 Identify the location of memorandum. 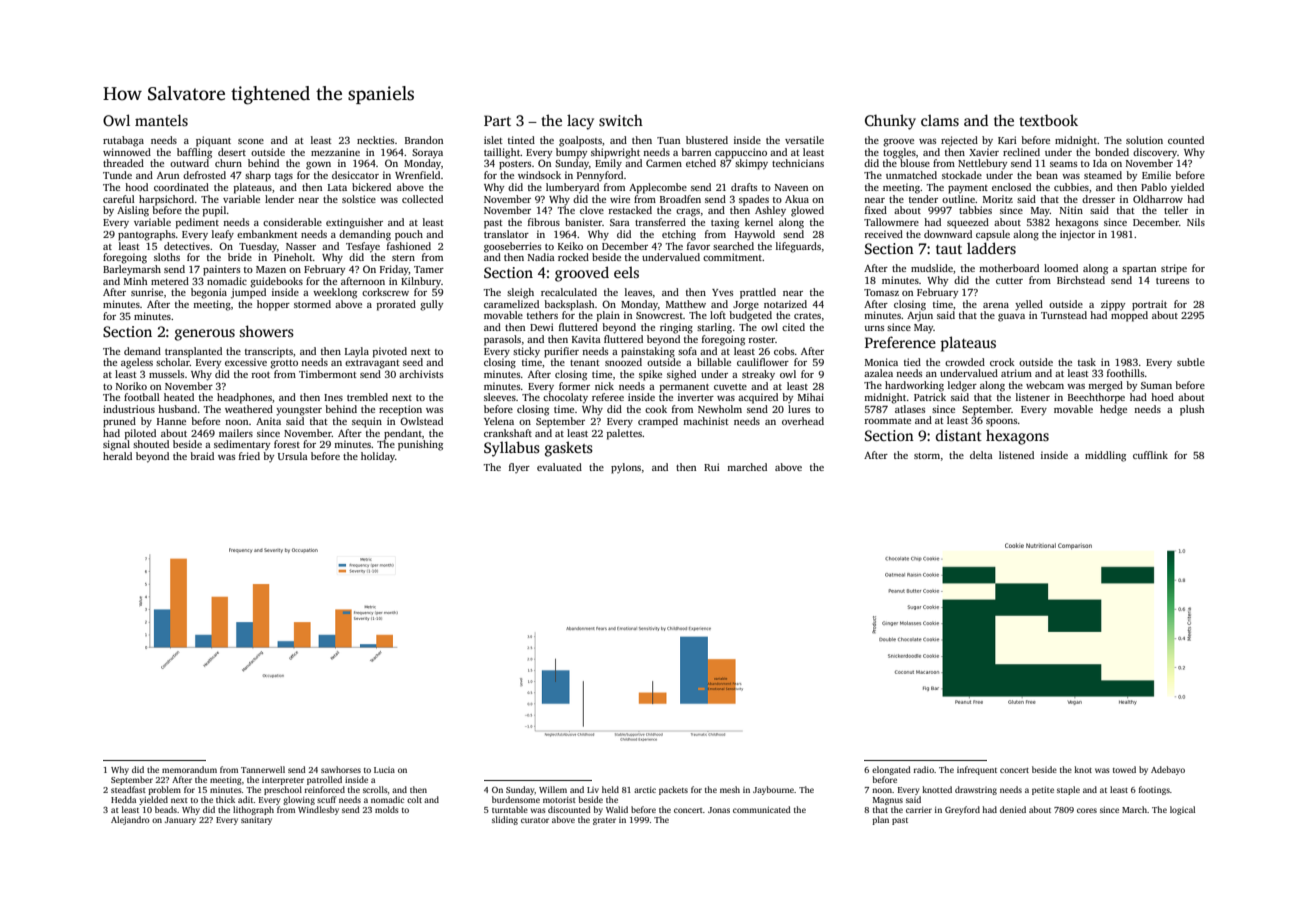
(189, 769).
